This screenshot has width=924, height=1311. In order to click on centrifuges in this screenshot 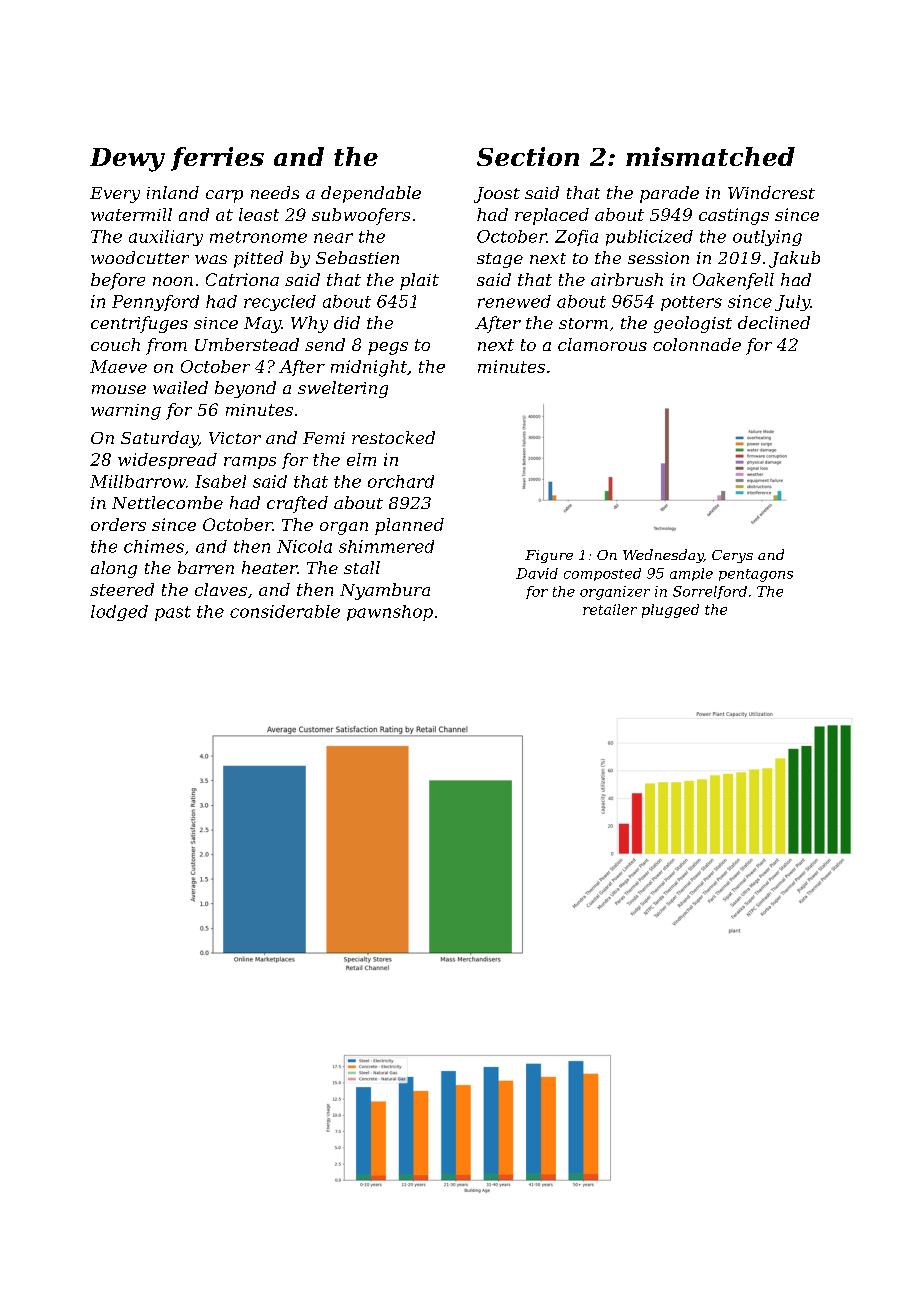, I will do `click(139, 324)`.
